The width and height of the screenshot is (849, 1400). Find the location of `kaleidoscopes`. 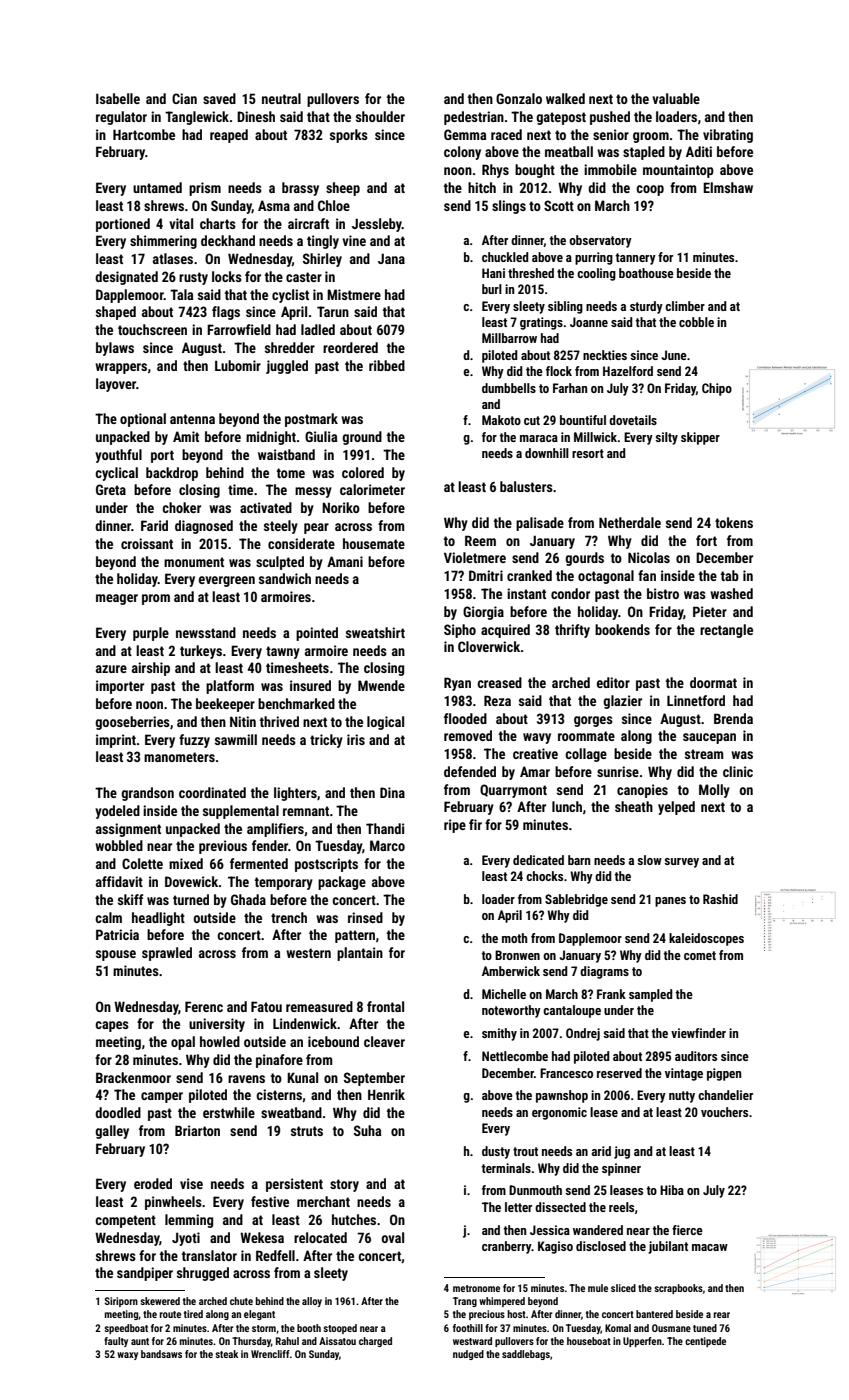

kaleidoscopes is located at coordinates (706, 939).
